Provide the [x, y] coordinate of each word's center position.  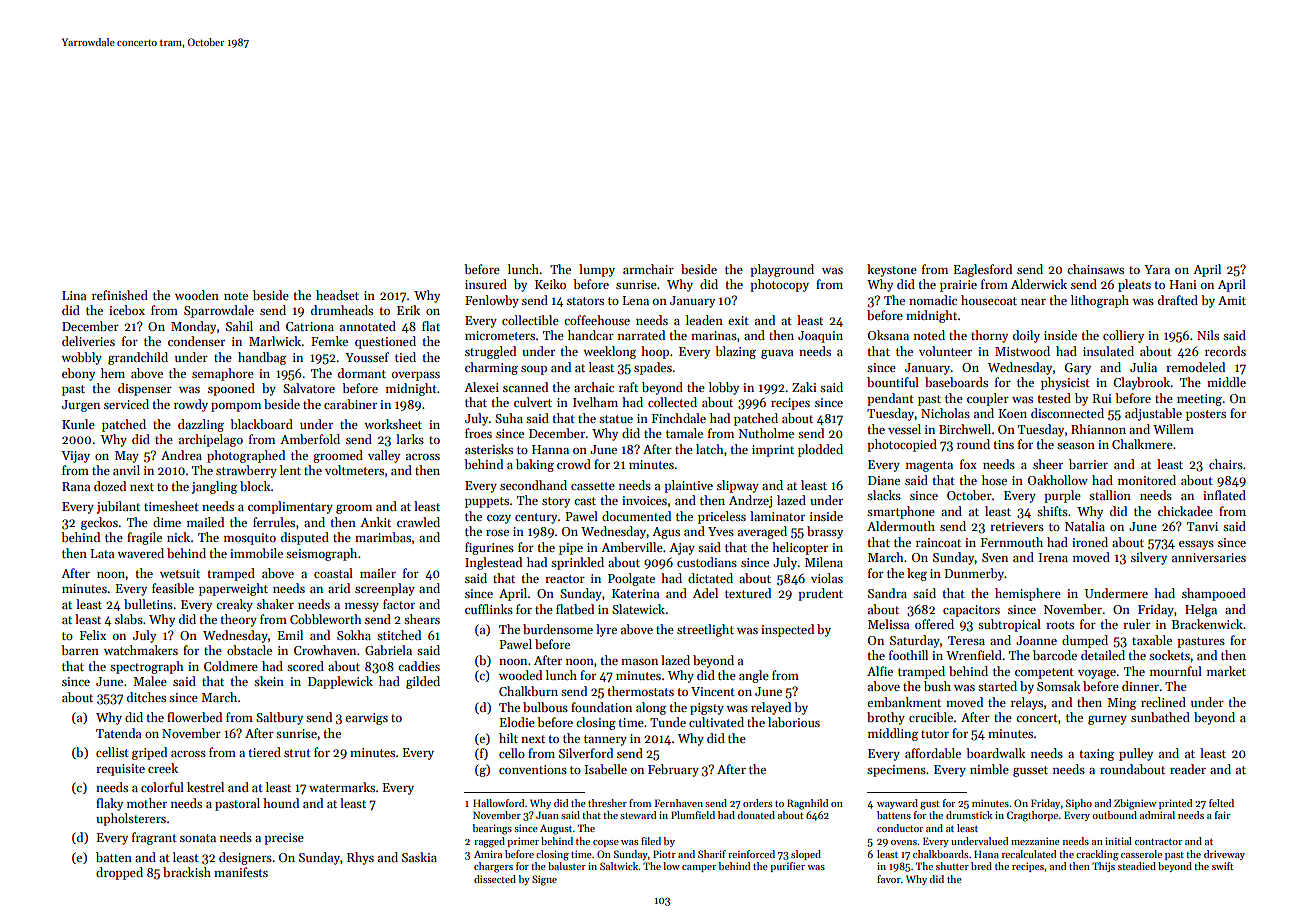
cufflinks [489, 609]
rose [497, 533]
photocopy [779, 285]
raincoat [938, 542]
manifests [241, 872]
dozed [110, 486]
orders [757, 803]
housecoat [989, 300]
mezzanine [1035, 841]
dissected [495, 879]
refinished [120, 295]
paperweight [233, 589]
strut [297, 753]
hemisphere [1028, 594]
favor [889, 879]
